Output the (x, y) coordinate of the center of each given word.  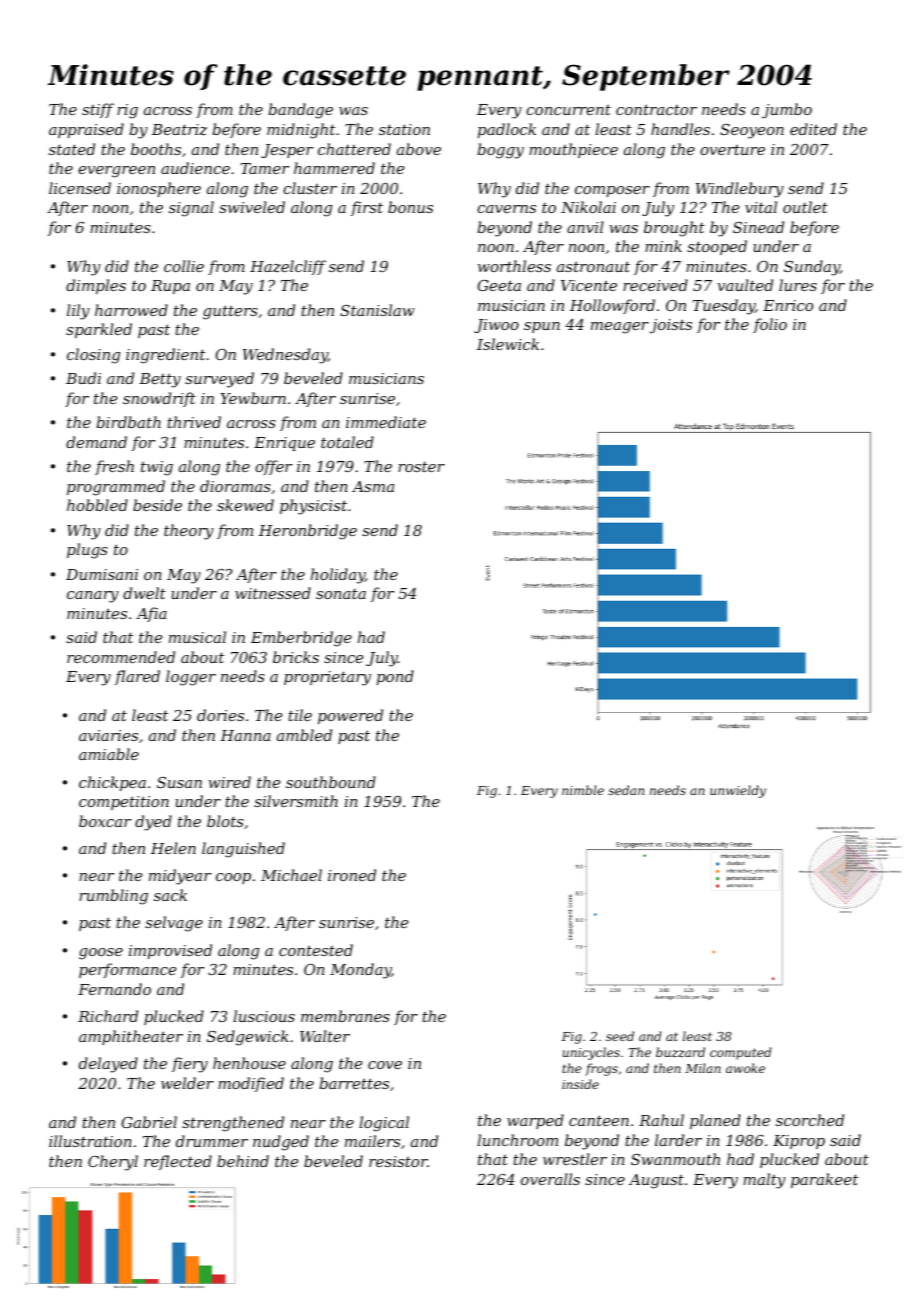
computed (741, 1053)
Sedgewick (248, 1038)
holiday (338, 576)
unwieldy (738, 791)
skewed (245, 505)
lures (798, 285)
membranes (345, 1016)
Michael (291, 875)
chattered (354, 149)
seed (620, 1036)
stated (72, 149)
